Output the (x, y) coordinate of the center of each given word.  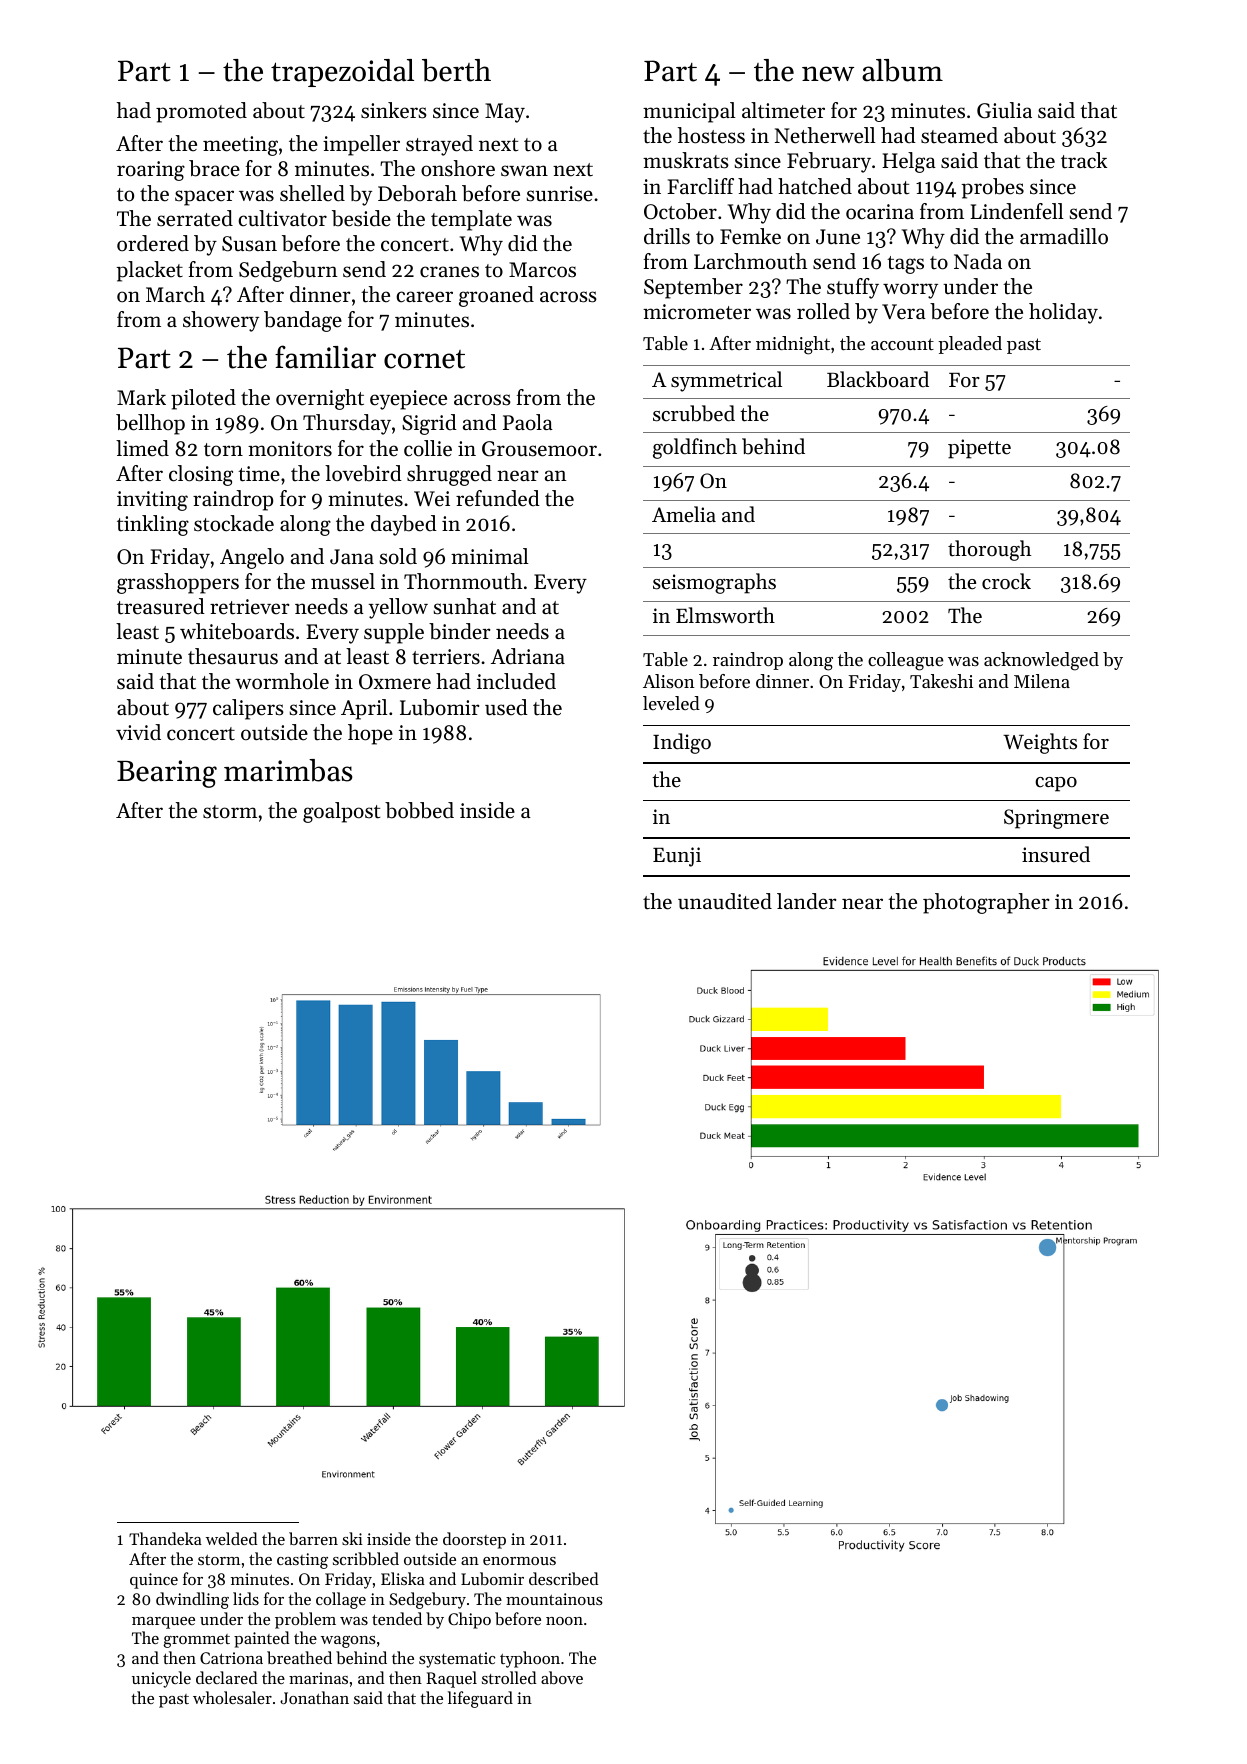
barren (313, 1538)
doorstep (474, 1540)
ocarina (880, 211)
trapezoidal (342, 73)
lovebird (363, 473)
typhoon (530, 1659)
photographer (986, 903)
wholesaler (232, 1697)
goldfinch (695, 448)
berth (456, 70)
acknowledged (1041, 661)
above (562, 1677)
